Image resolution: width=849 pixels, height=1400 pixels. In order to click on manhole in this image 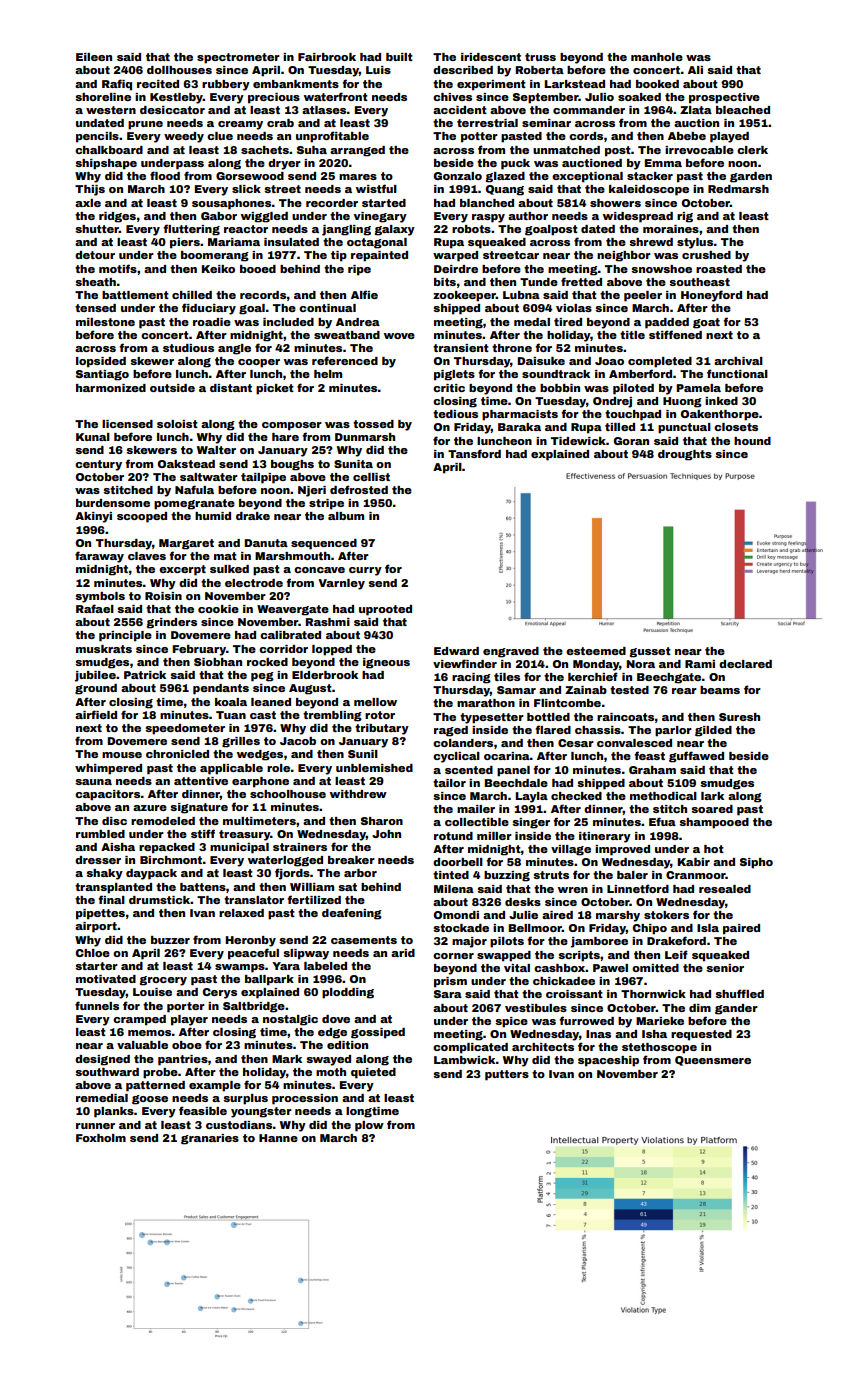, I will do `click(657, 57)`.
